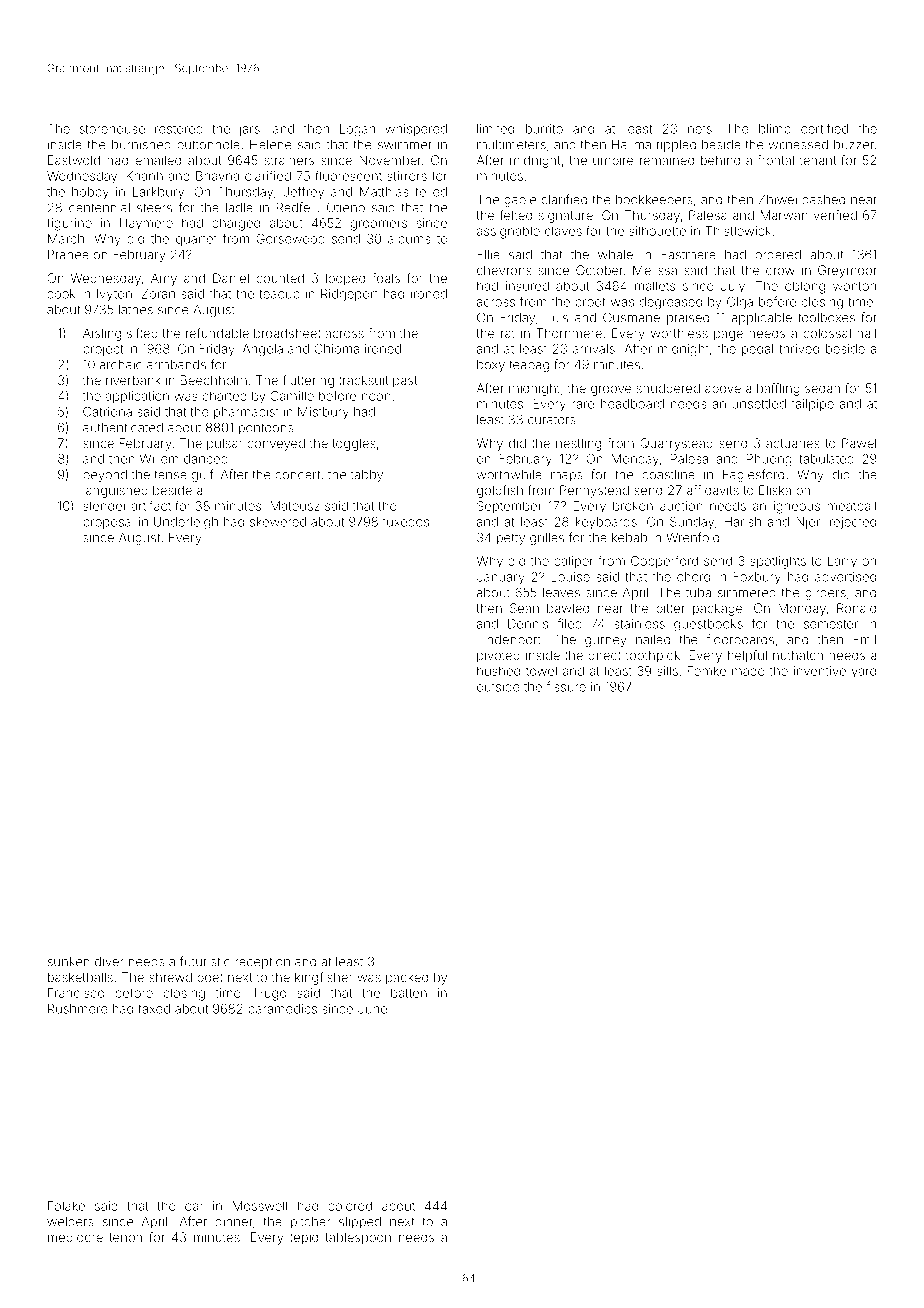  I want to click on Folake, so click(66, 1206).
